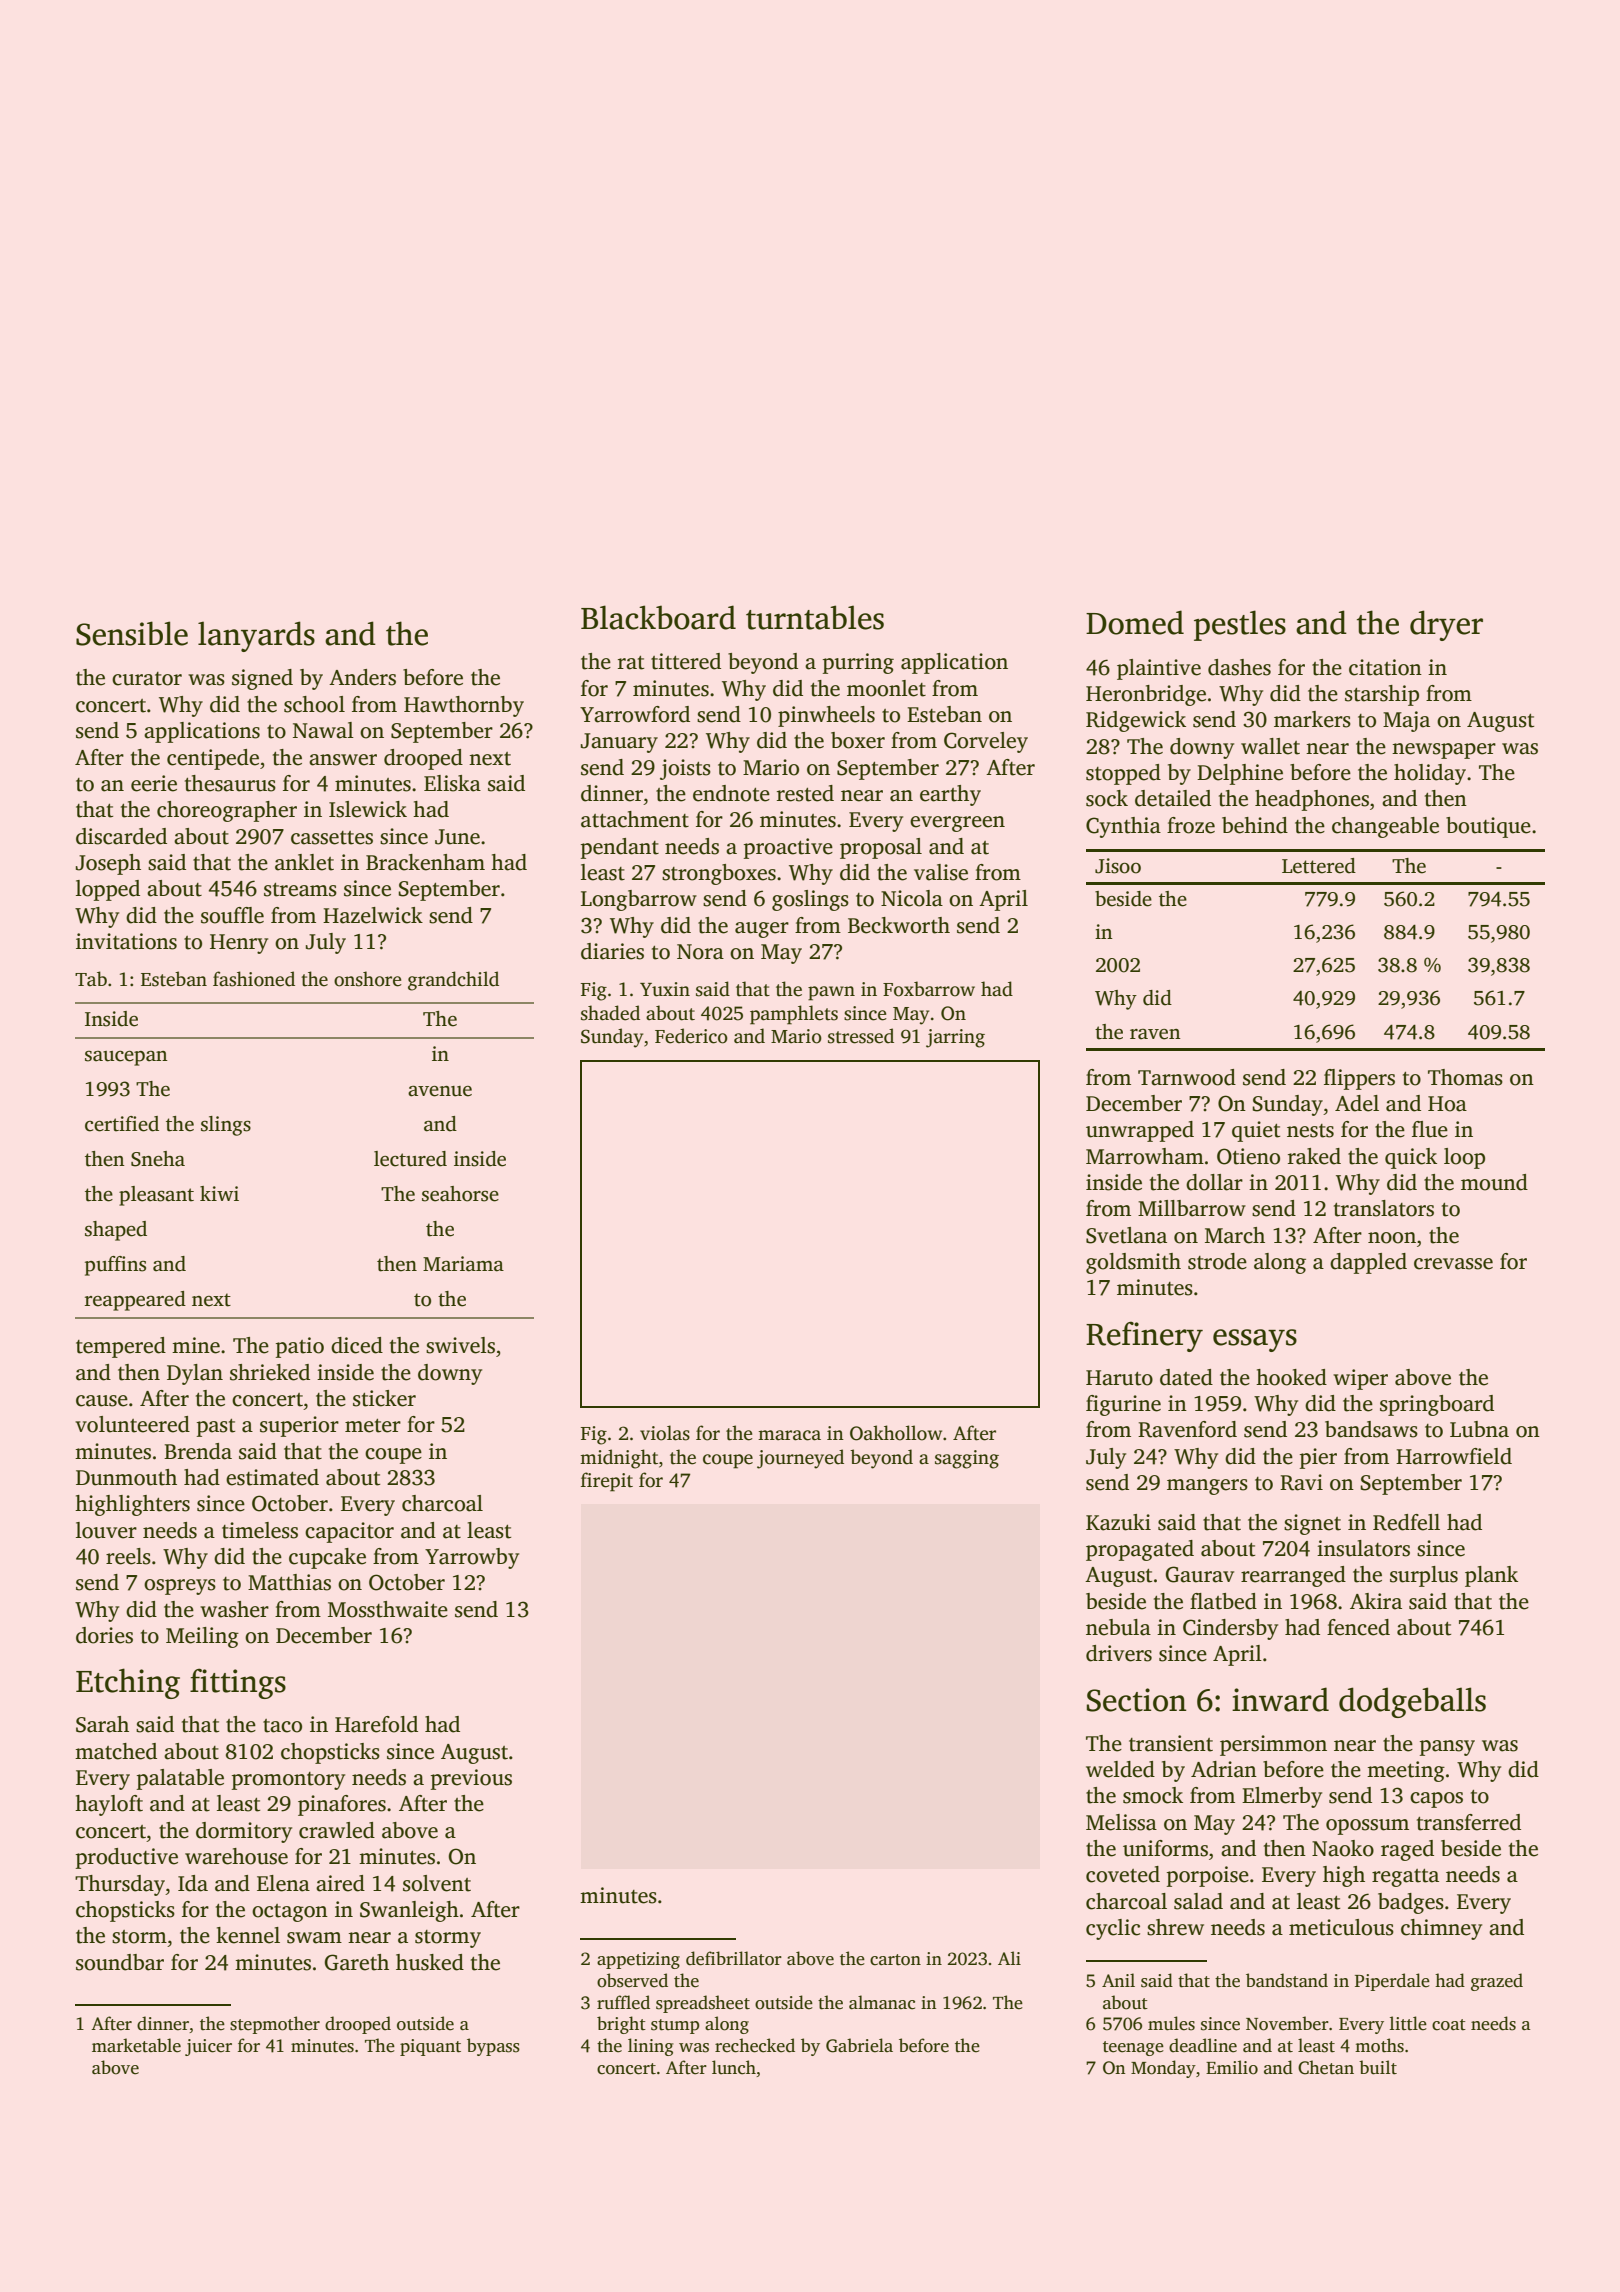 Image resolution: width=1620 pixels, height=2292 pixels. Describe the element at coordinates (1133, 1263) in the image. I see `goldsmith` at that location.
